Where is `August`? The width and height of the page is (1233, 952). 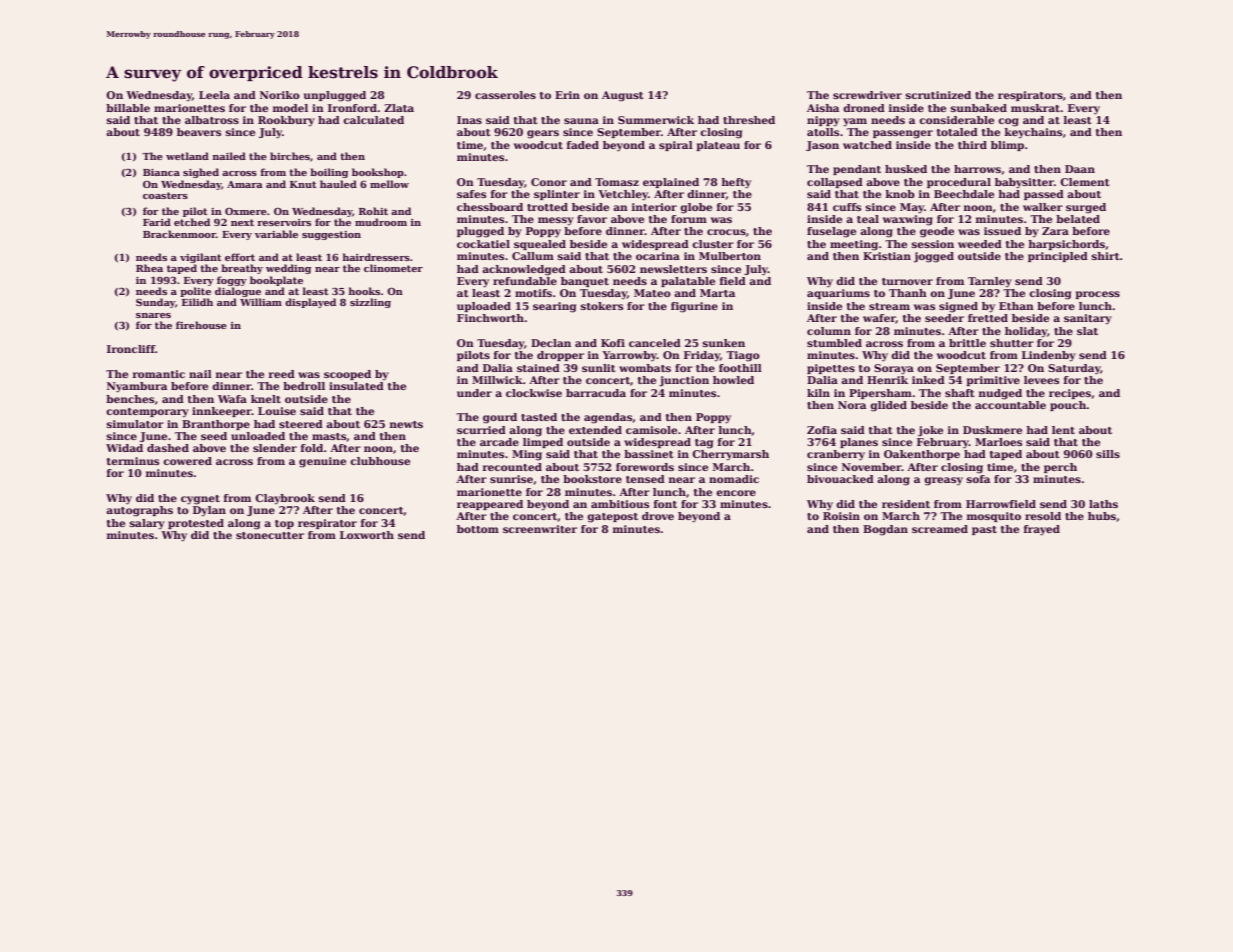
August is located at coordinates (623, 96).
